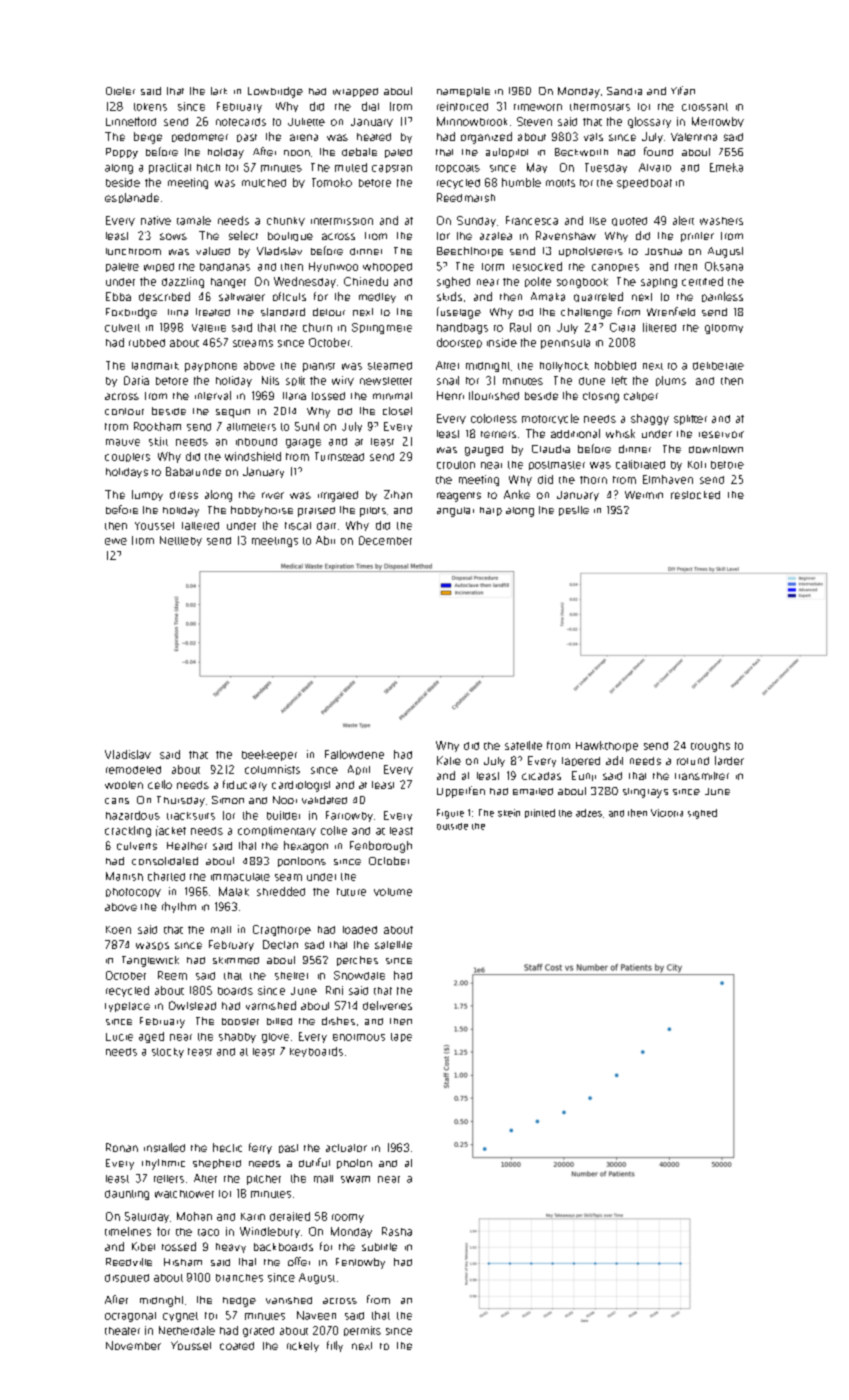 The height and width of the screenshot is (1400, 849). What do you see at coordinates (390, 366) in the screenshot?
I see `steamed` at bounding box center [390, 366].
